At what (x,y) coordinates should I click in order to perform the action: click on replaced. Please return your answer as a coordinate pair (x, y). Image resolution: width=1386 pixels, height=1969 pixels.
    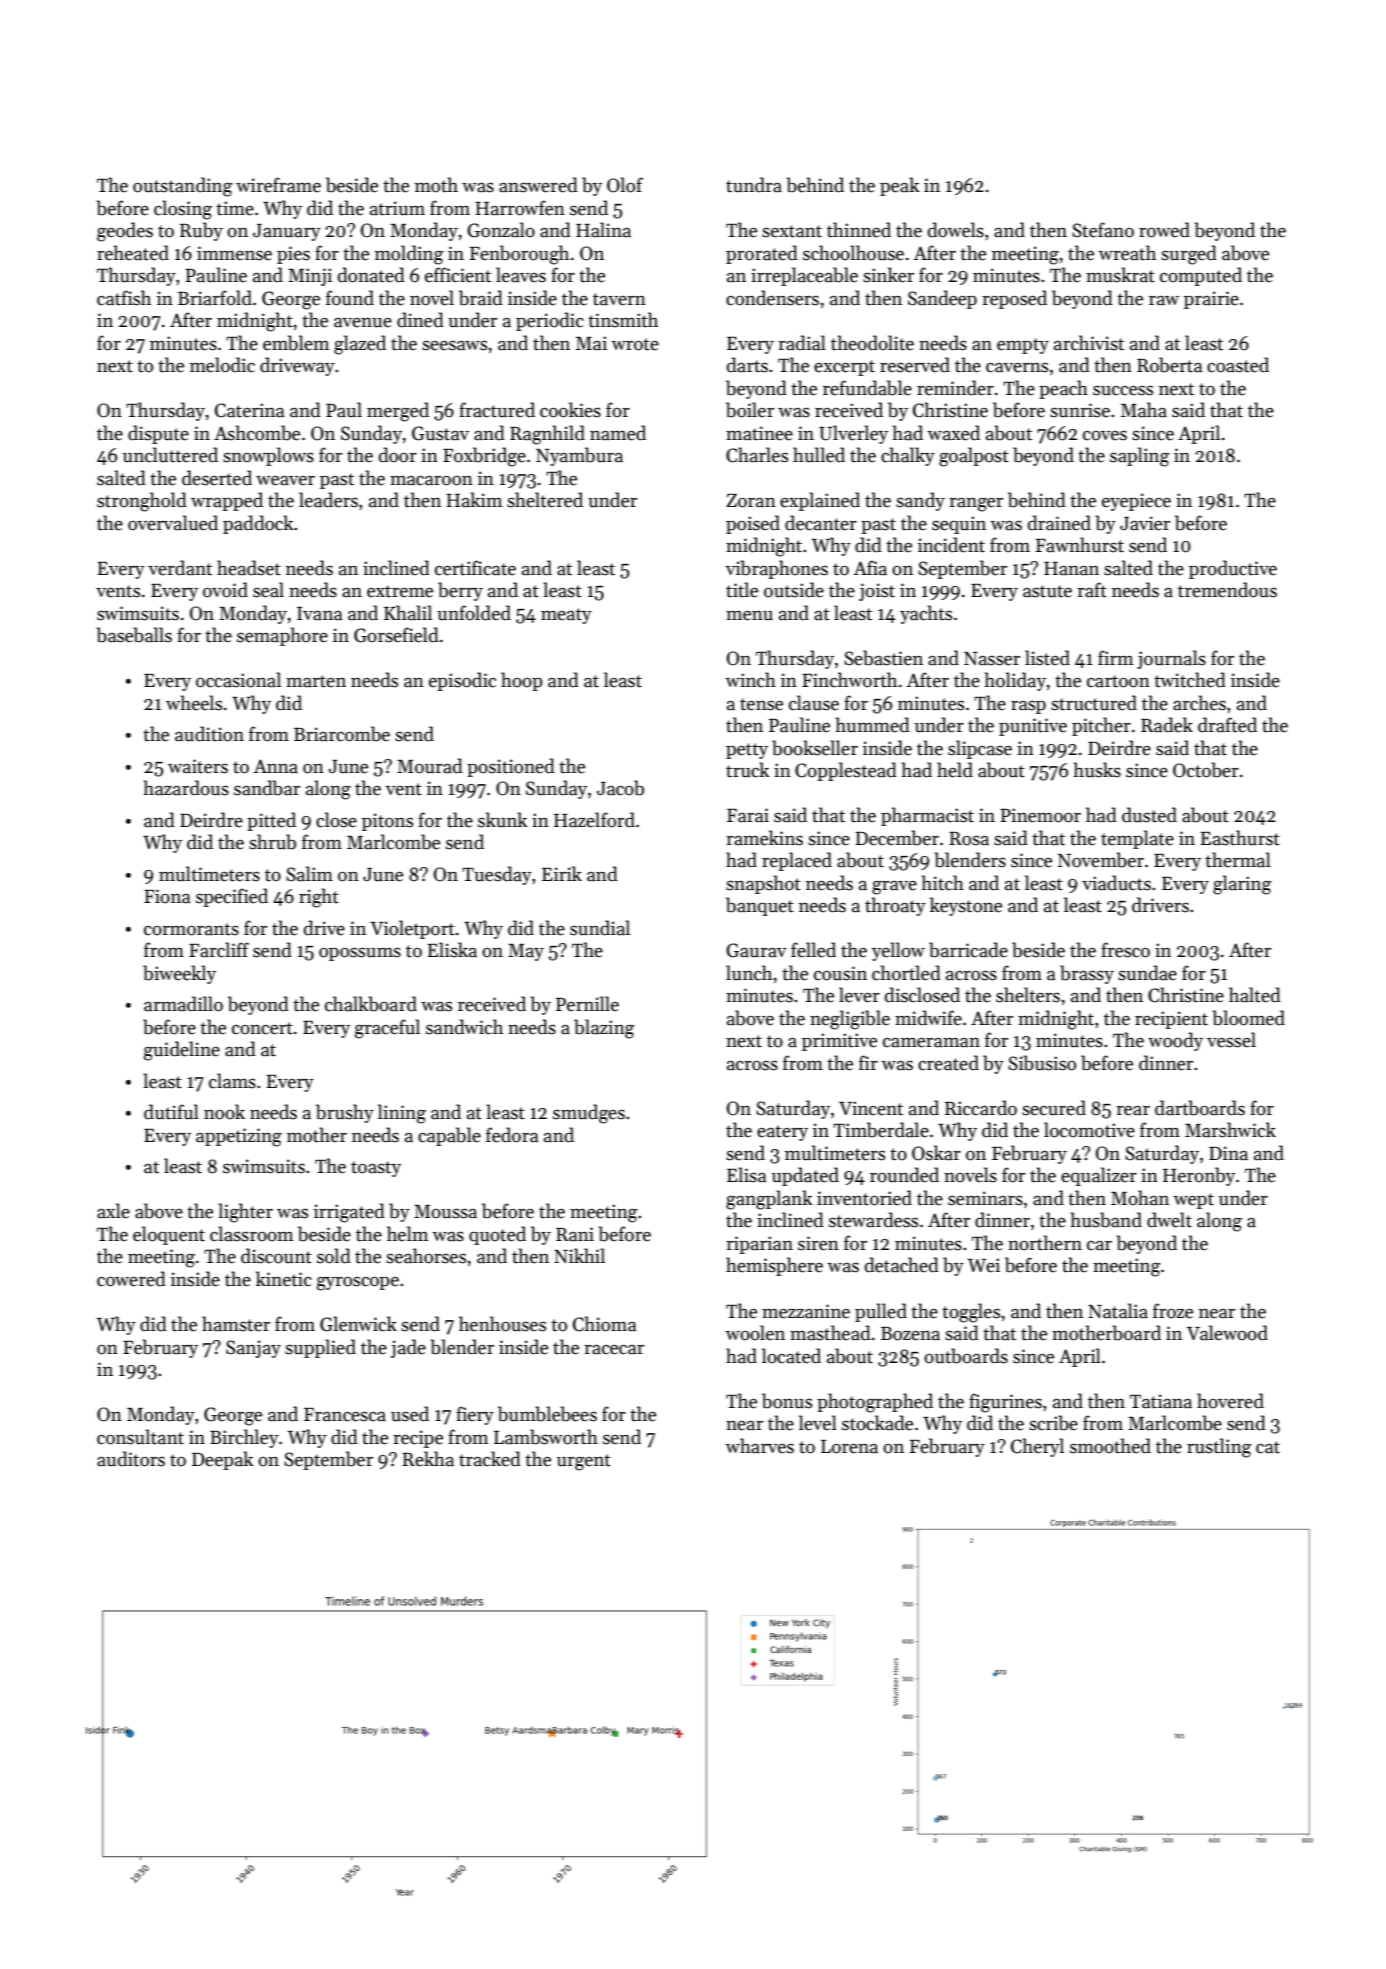
    Looking at the image, I should click on (797, 861).
